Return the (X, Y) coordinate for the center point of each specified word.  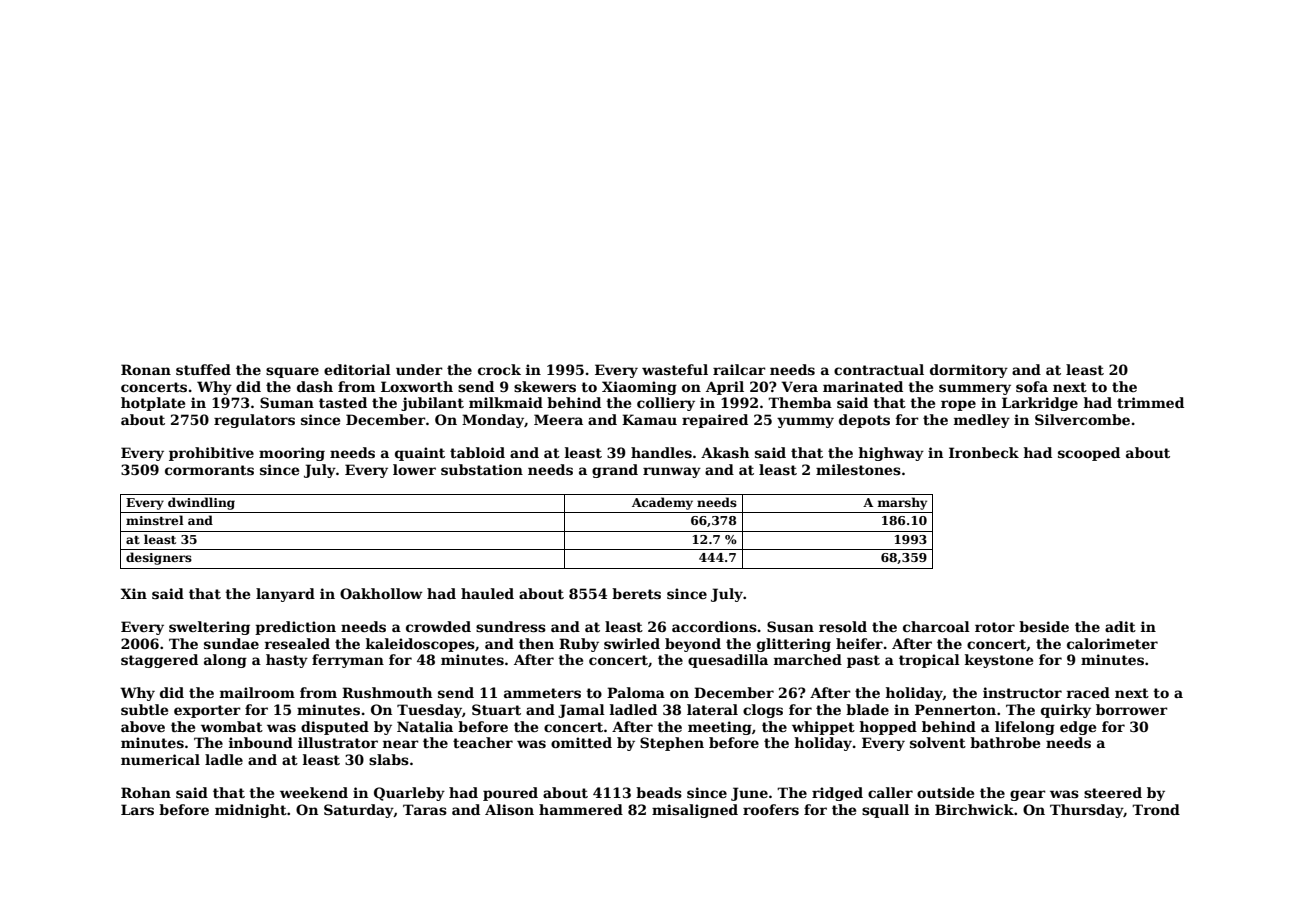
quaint (420, 454)
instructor (1022, 692)
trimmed (1150, 402)
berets (636, 593)
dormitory (969, 371)
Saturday (359, 811)
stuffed (203, 369)
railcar (739, 369)
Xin (134, 593)
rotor (995, 627)
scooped (1089, 454)
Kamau (649, 419)
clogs (763, 711)
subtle (144, 709)
